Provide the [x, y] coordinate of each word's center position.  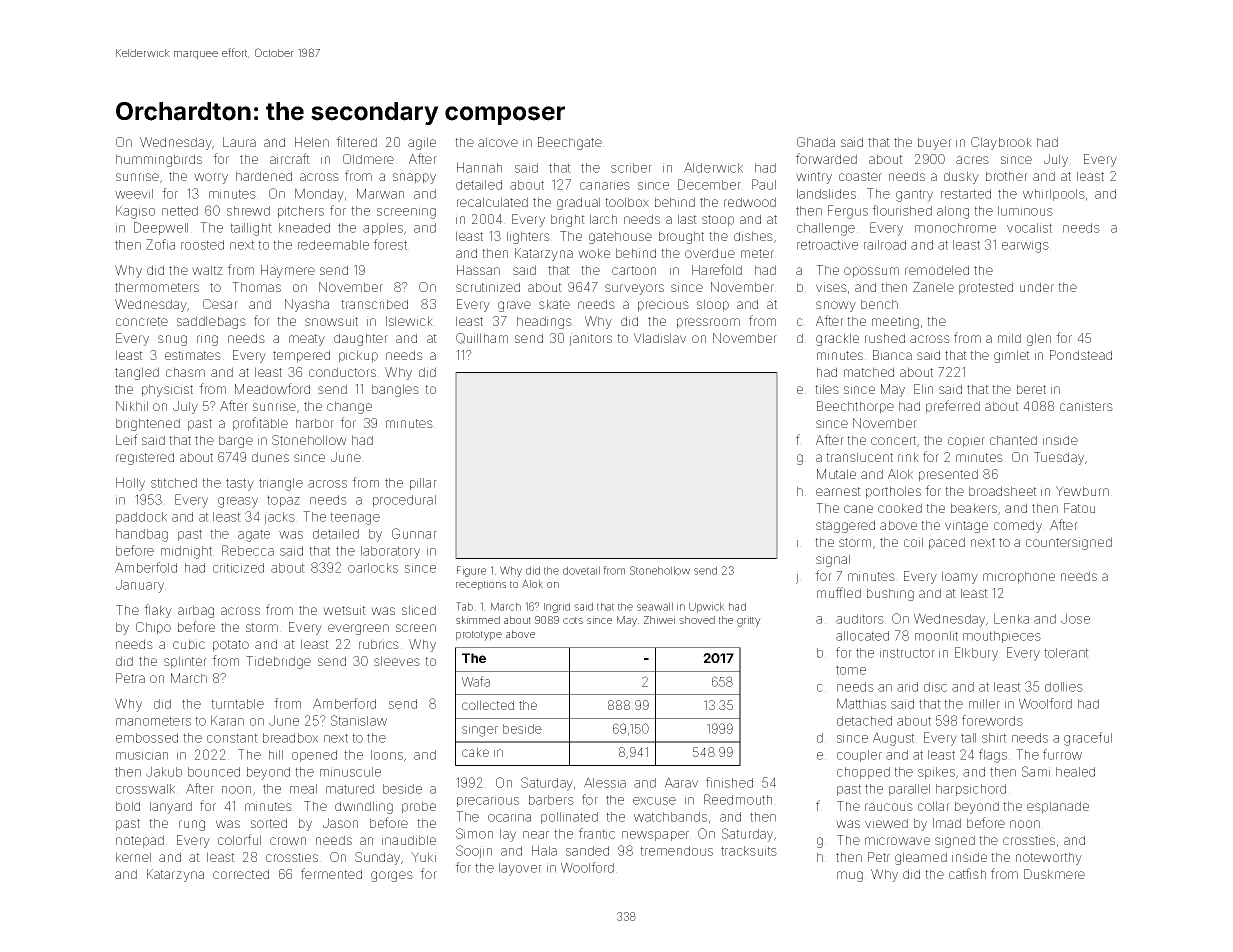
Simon [474, 833]
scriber [631, 168]
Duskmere [1054, 874]
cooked [900, 508]
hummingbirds [159, 160]
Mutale [836, 474]
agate [254, 535]
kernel [133, 857]
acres [972, 160]
